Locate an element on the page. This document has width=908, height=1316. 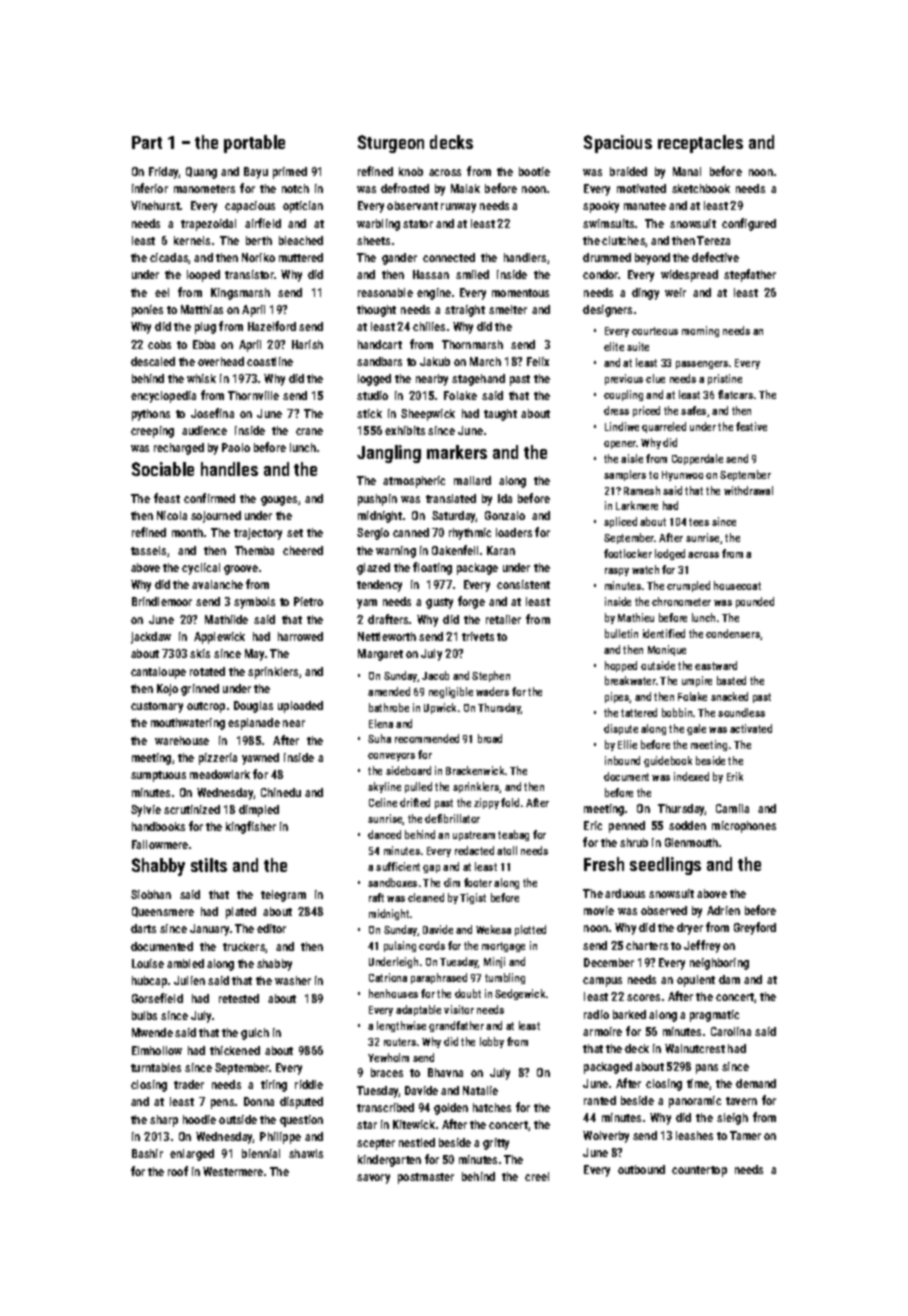
Part is located at coordinates (147, 142).
